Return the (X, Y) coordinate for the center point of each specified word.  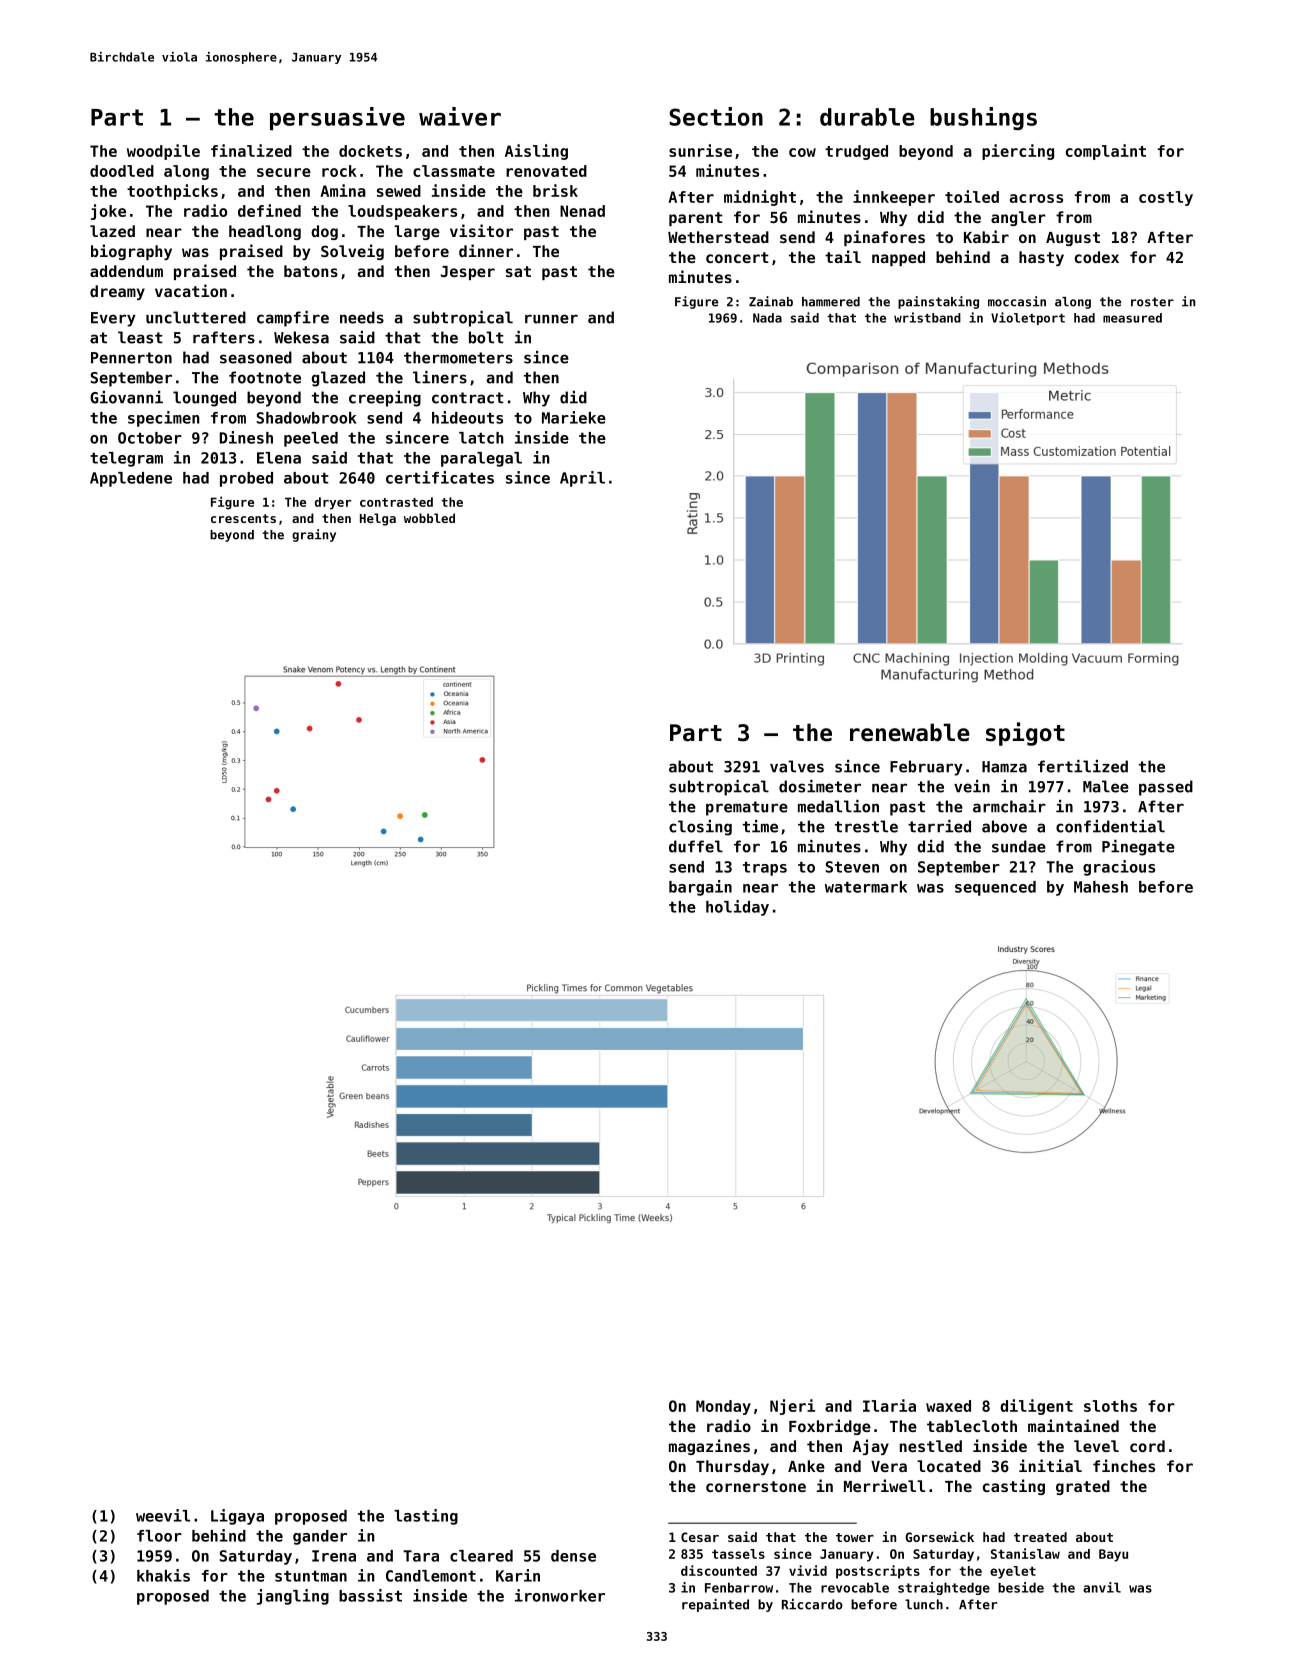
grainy (314, 535)
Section (716, 116)
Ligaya (237, 1517)
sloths (1110, 1406)
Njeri (792, 1407)
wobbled (429, 518)
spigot (1025, 734)
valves (797, 766)
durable (867, 117)
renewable (910, 732)
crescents (243, 518)
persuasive (337, 118)
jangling (293, 1597)
